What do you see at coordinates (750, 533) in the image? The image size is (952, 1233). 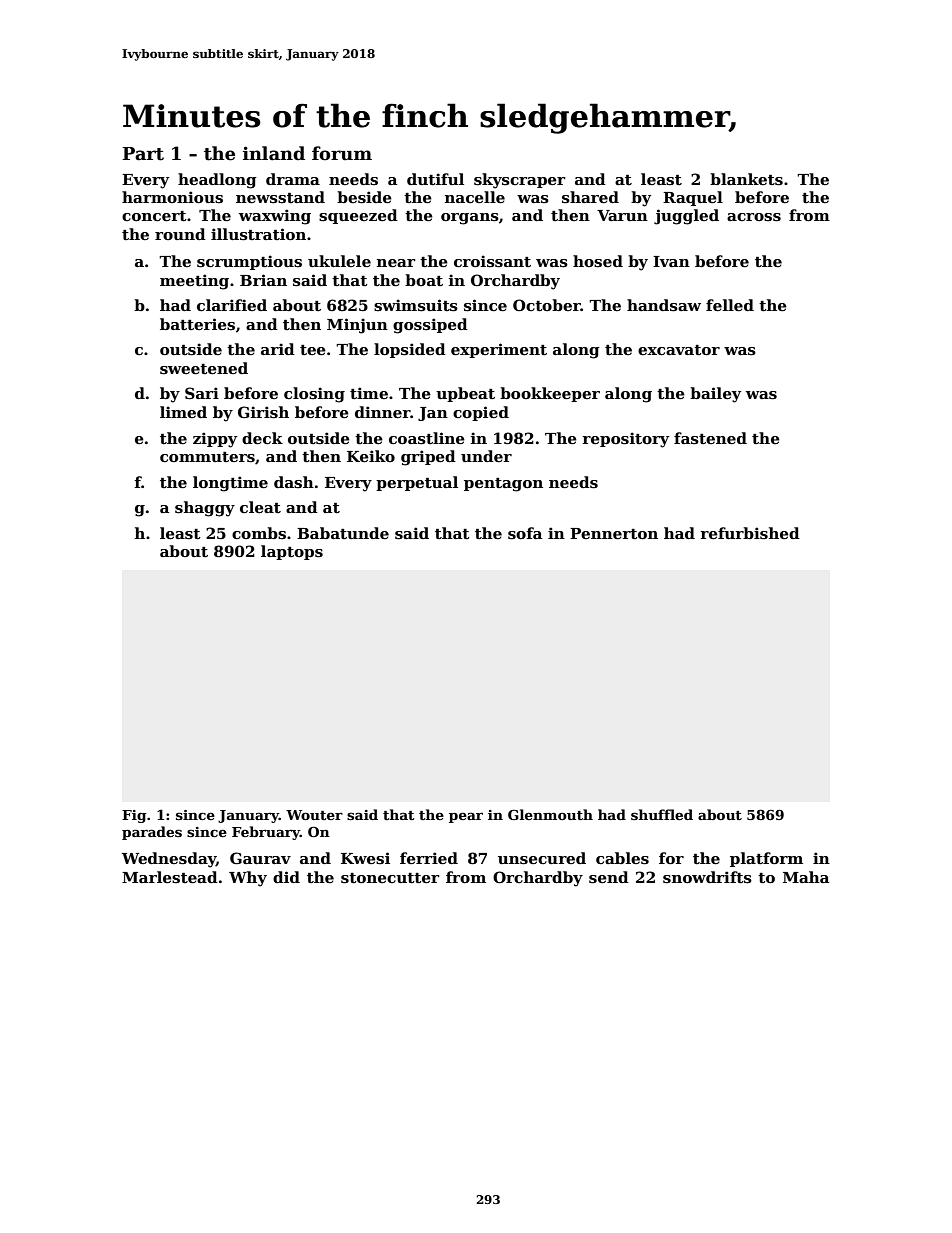 I see `refurbished` at bounding box center [750, 533].
